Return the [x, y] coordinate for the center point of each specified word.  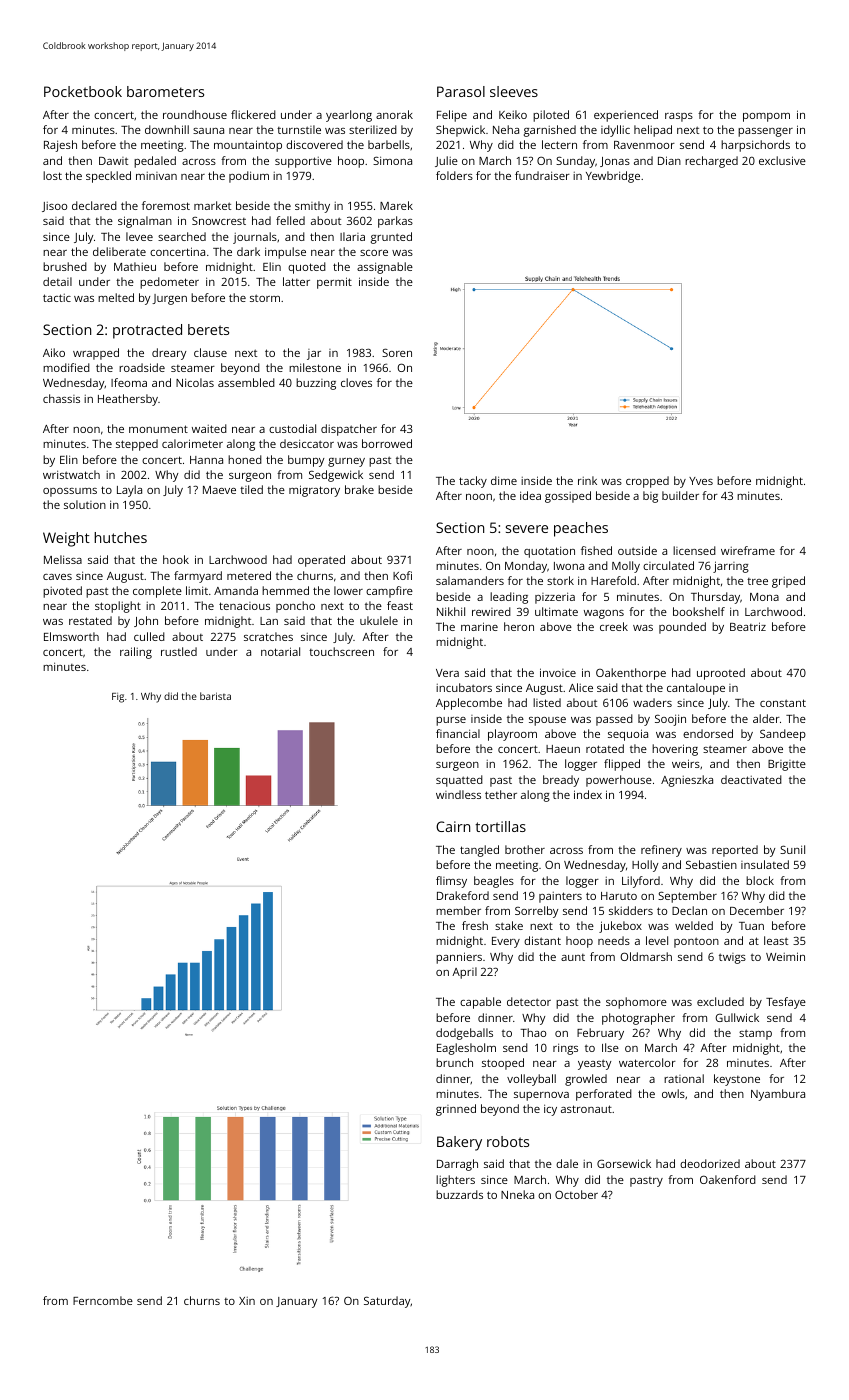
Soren [397, 352]
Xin [247, 1301]
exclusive [782, 160]
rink [587, 480]
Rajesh [60, 146]
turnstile [299, 129]
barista [215, 696]
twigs [732, 958]
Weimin [785, 956]
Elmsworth [71, 636]
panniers [459, 958]
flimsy [451, 882]
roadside [142, 367]
